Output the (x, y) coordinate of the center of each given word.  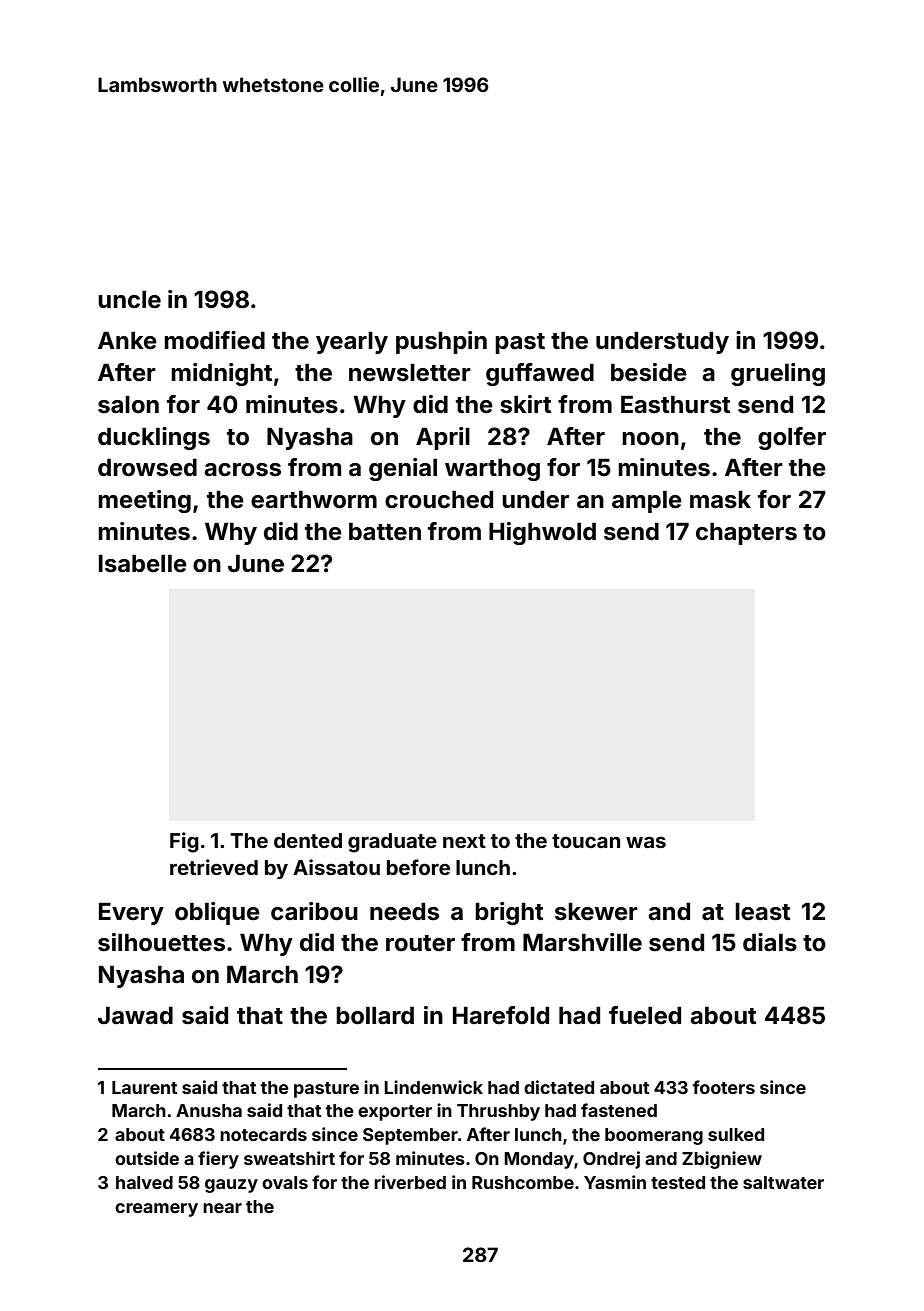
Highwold (542, 533)
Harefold (501, 1015)
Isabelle (143, 563)
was (646, 842)
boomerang (654, 1136)
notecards (263, 1134)
